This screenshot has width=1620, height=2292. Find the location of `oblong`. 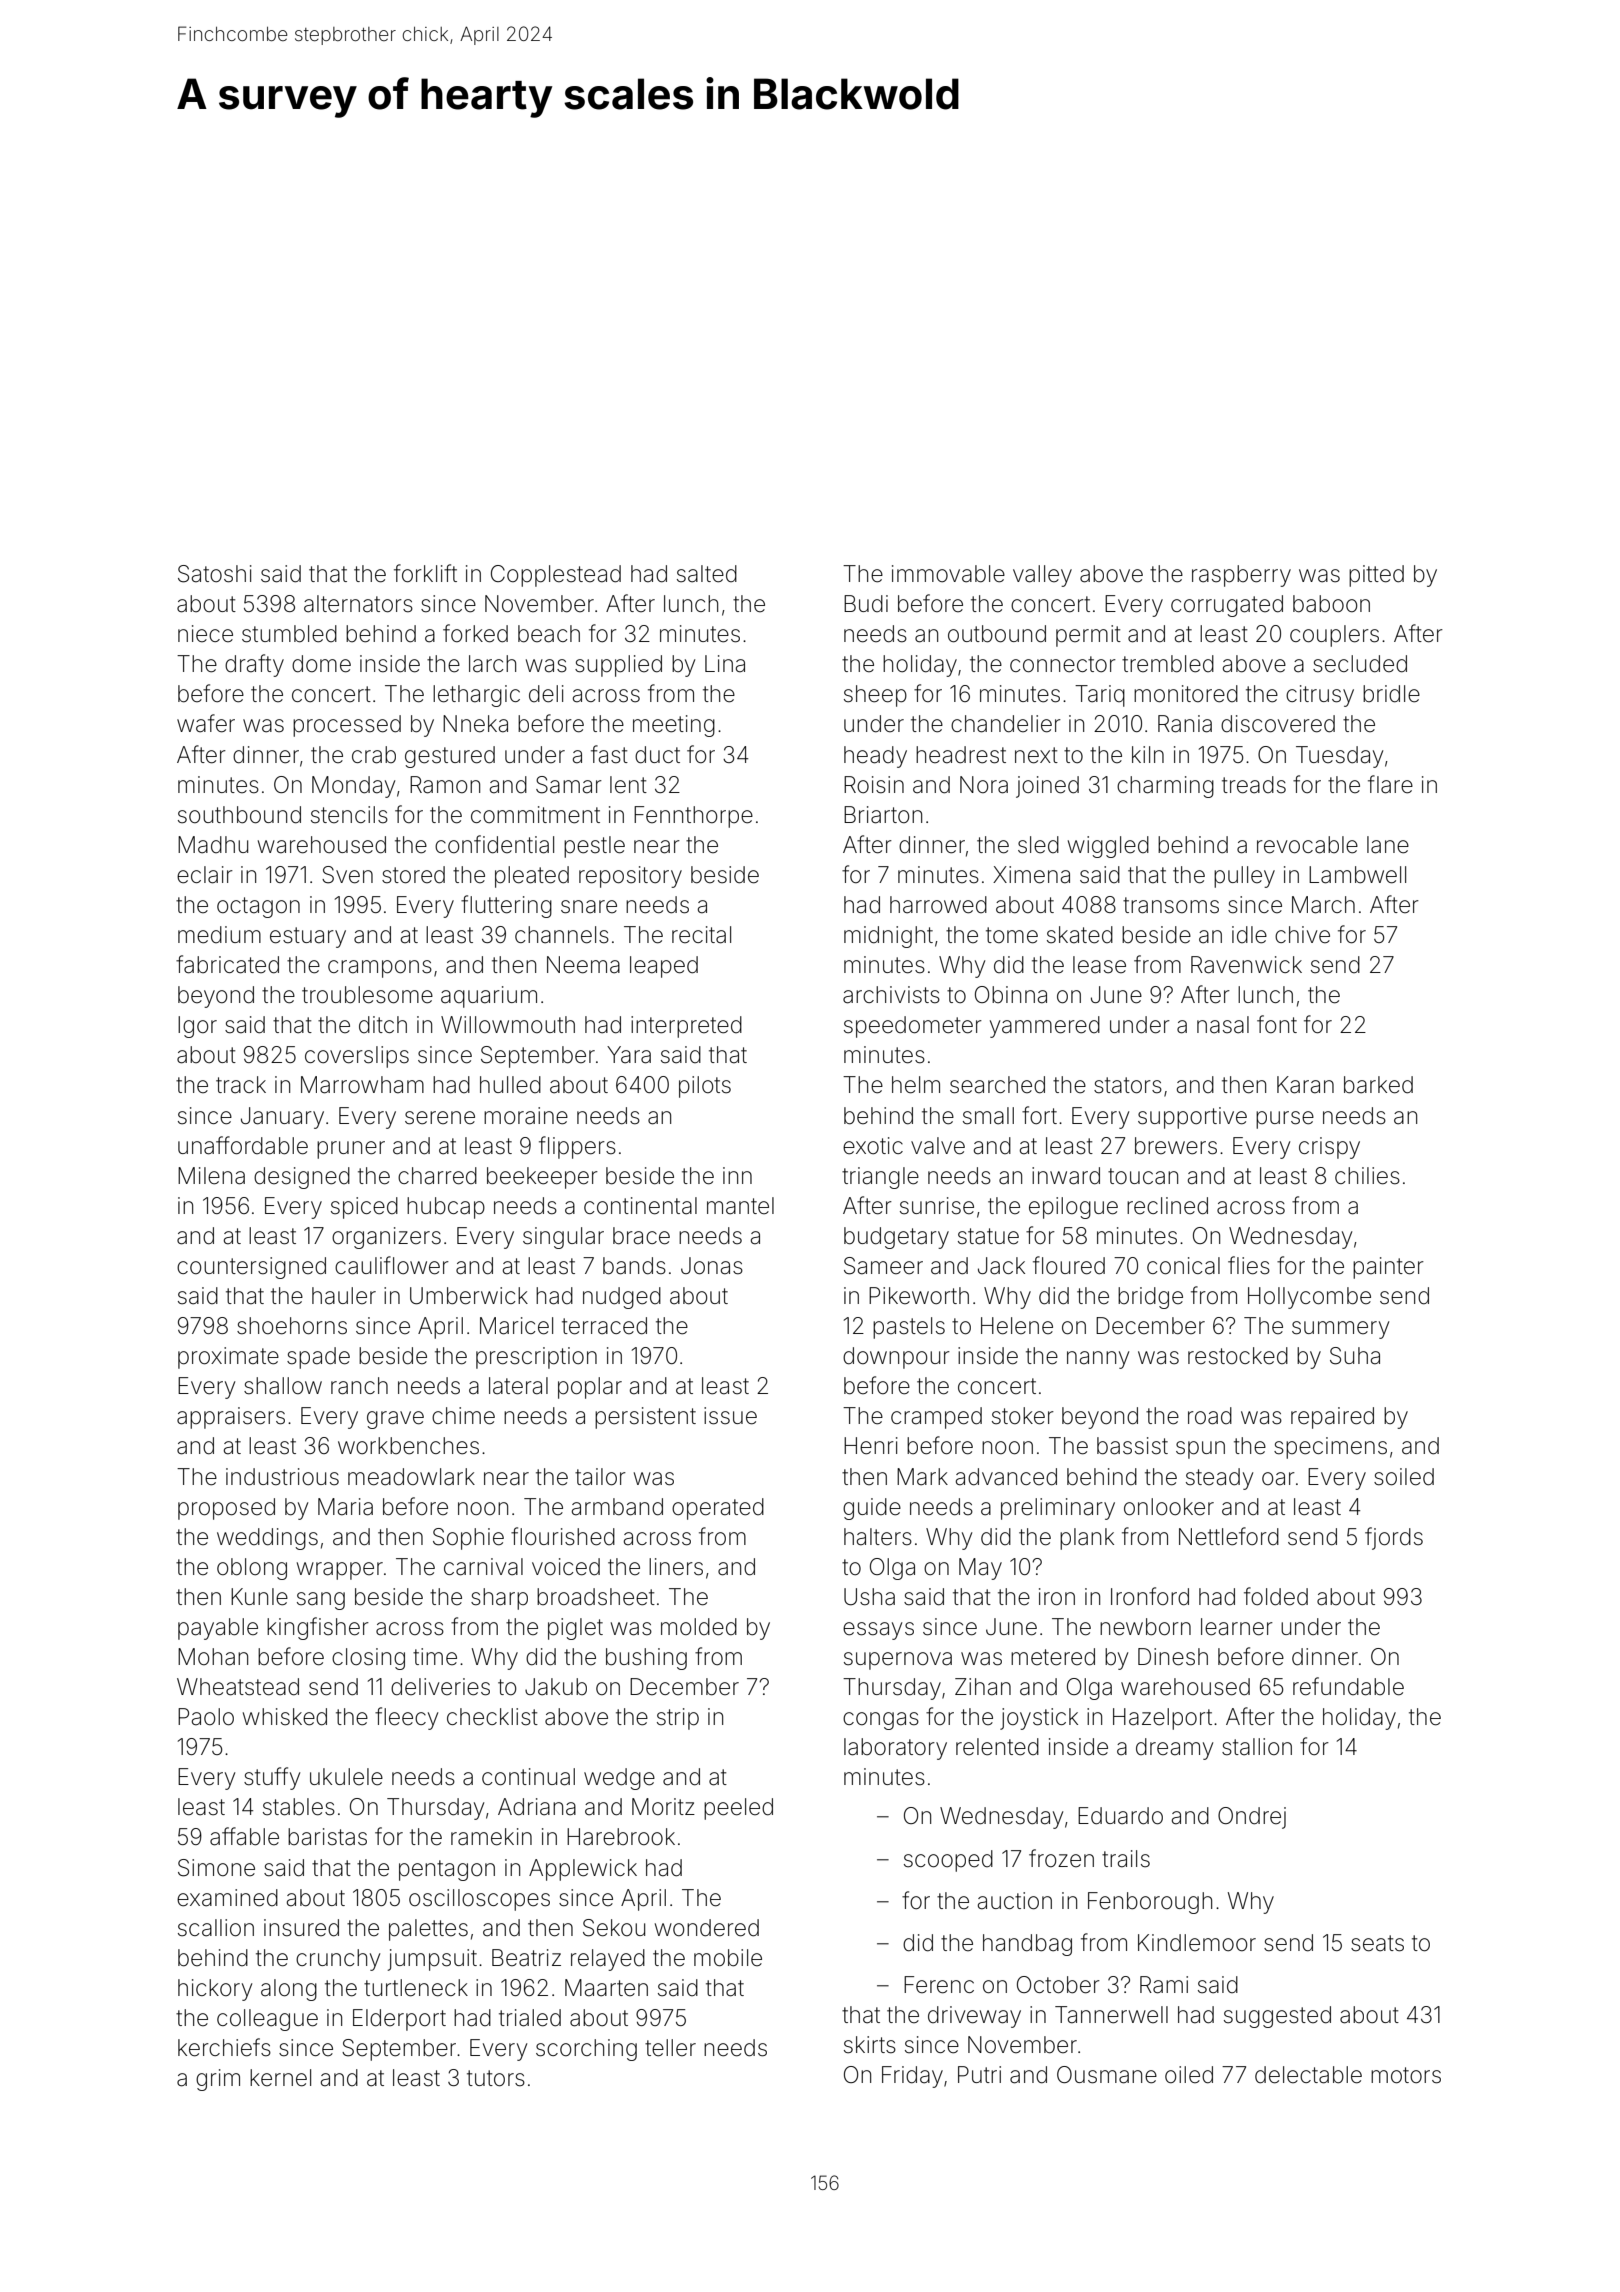

oblong is located at coordinates (252, 1569).
